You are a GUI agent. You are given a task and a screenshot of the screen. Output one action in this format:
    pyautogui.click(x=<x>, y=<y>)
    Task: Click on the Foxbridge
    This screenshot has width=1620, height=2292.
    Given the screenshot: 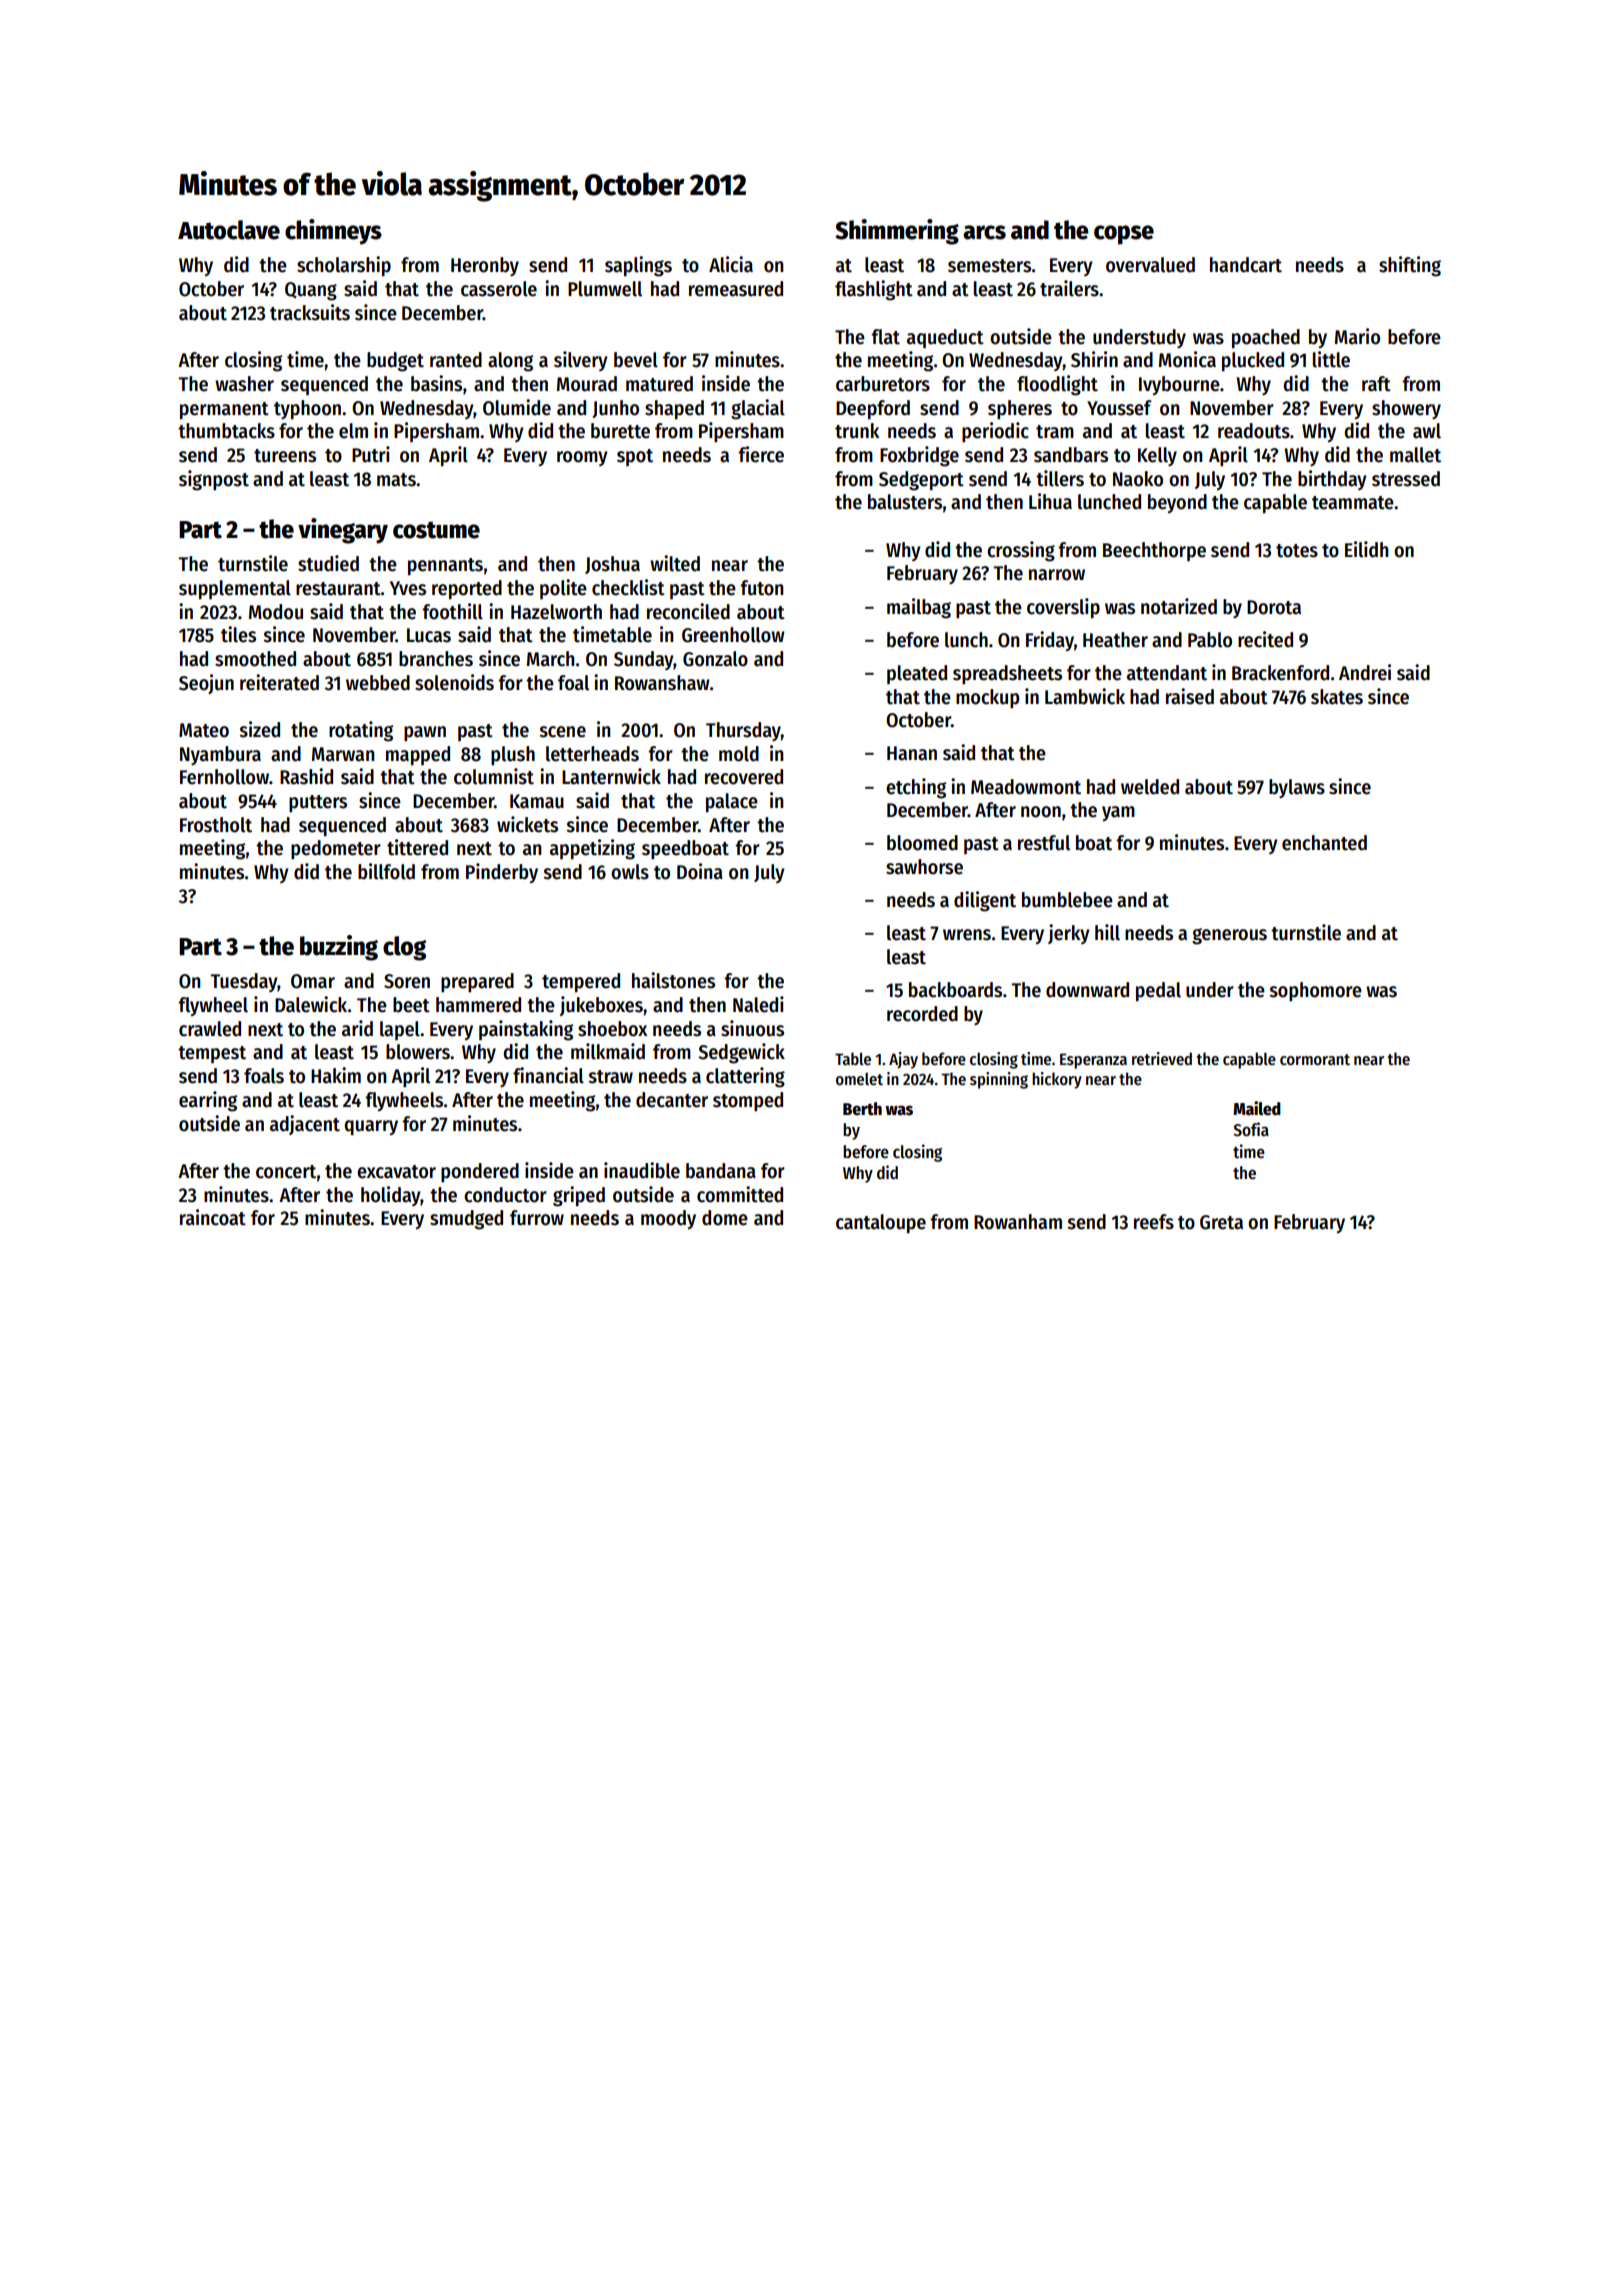 What is the action you would take?
    pyautogui.click(x=919, y=456)
